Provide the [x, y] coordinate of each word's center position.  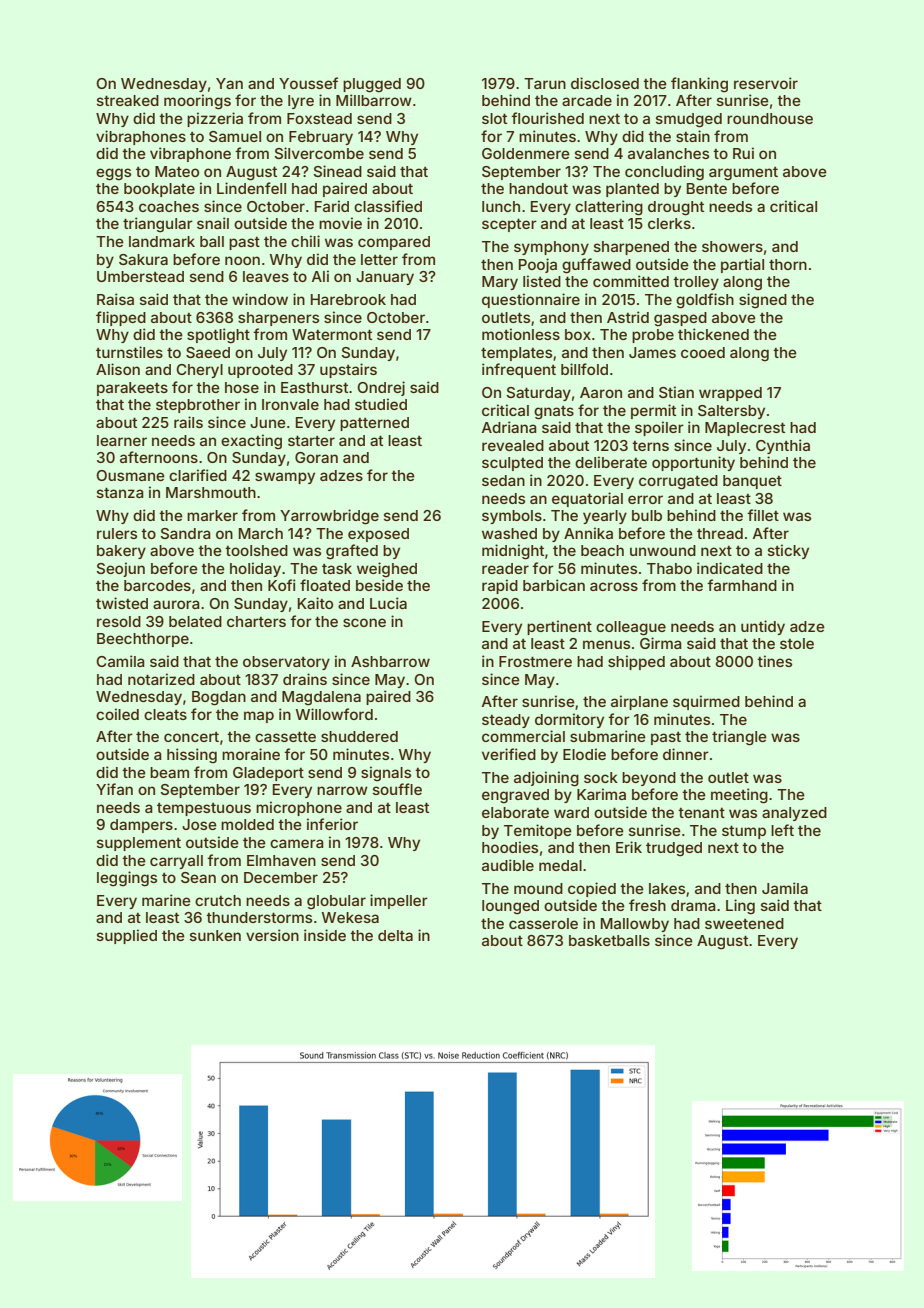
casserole [543, 923]
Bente [707, 188]
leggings [127, 879]
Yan [229, 83]
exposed [378, 535]
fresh [647, 905]
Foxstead [319, 118]
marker [212, 515]
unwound [663, 550]
